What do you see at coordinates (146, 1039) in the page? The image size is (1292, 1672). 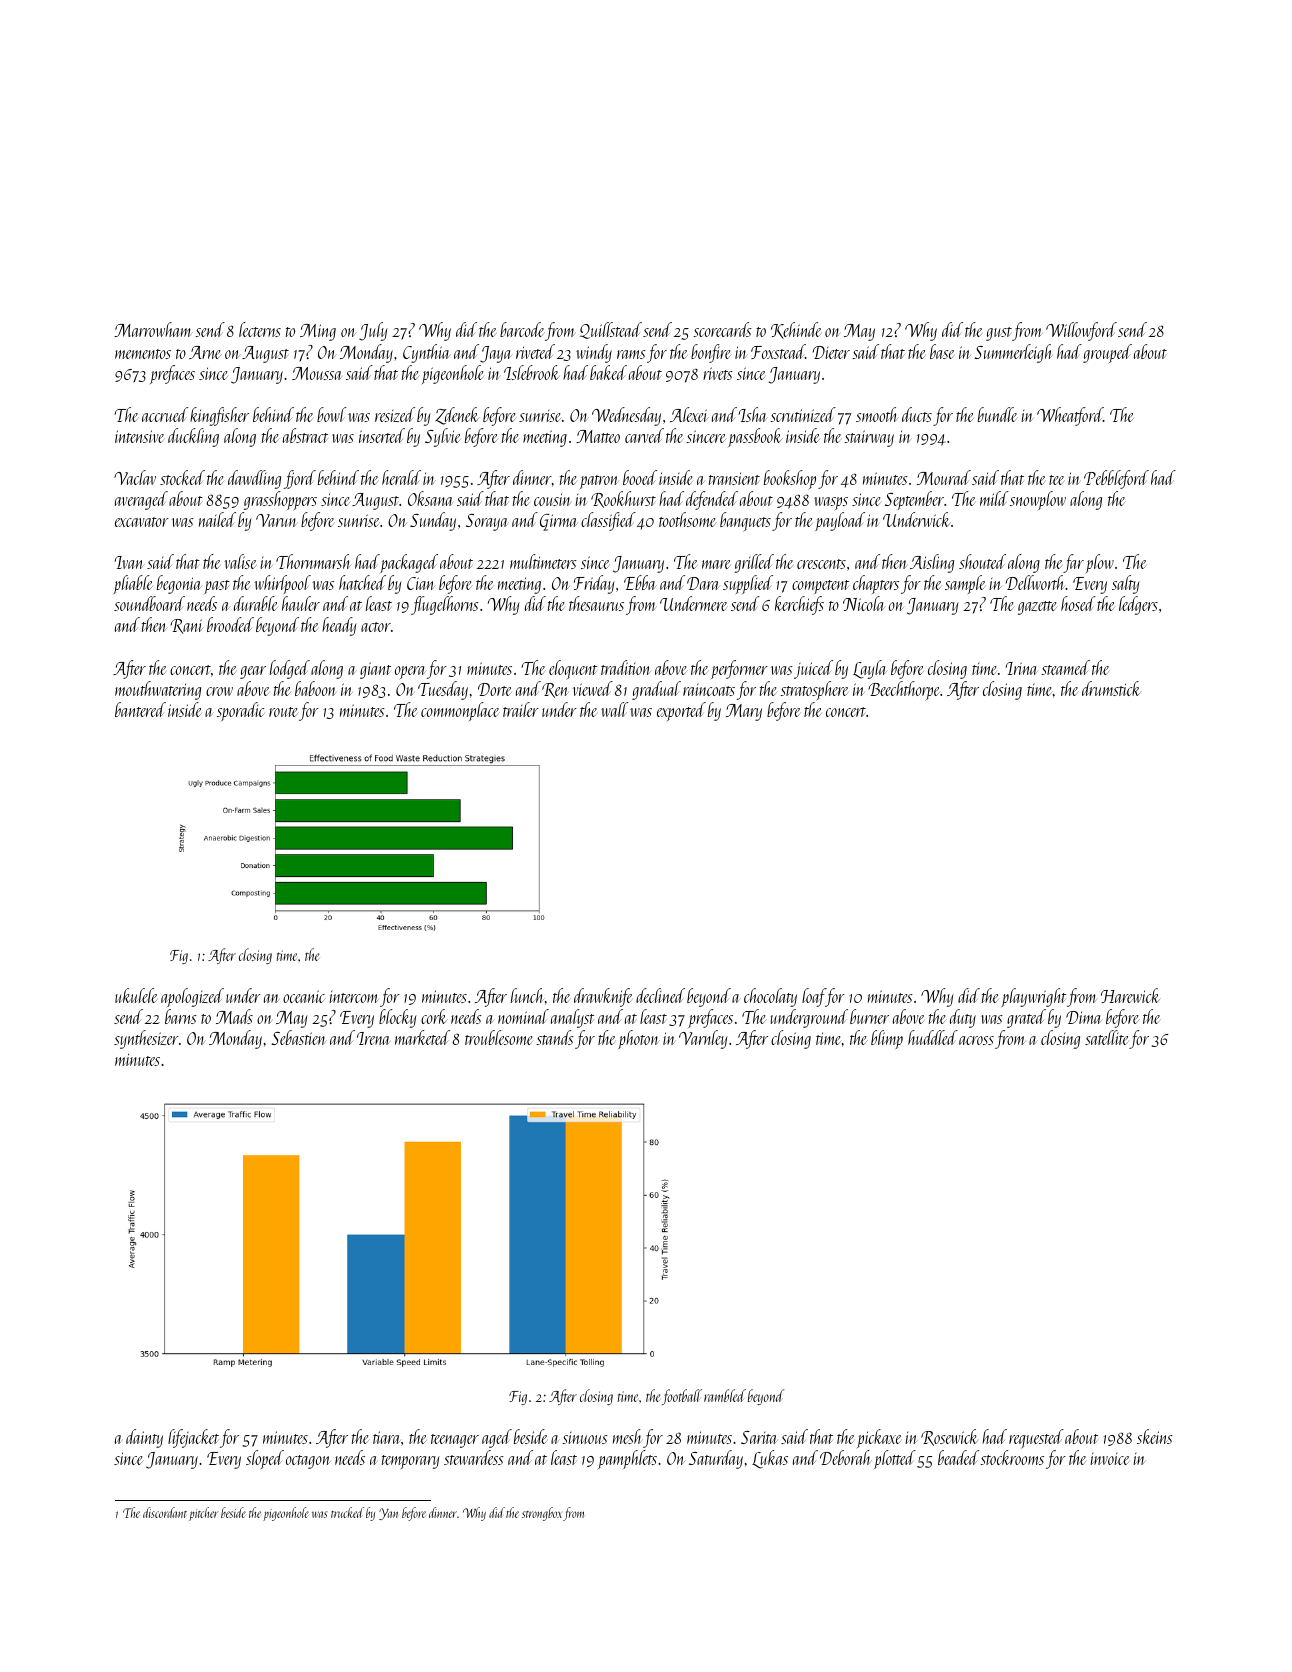 I see `synthesizer` at bounding box center [146, 1039].
